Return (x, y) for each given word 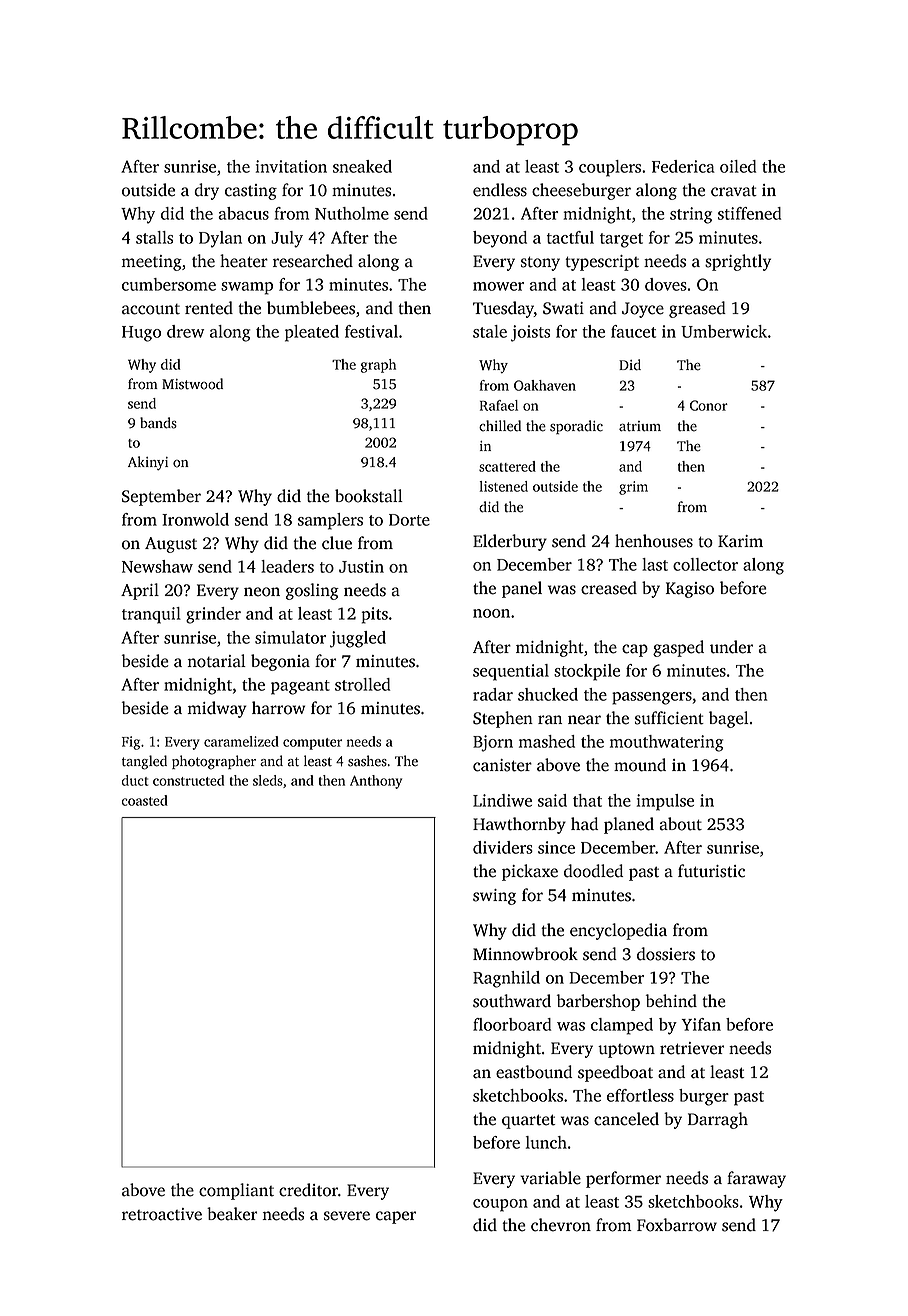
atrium (640, 426)
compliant (236, 1191)
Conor (709, 405)
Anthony (376, 782)
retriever (692, 1048)
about (681, 824)
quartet (528, 1121)
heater (244, 261)
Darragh (718, 1120)
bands (158, 423)
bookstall (369, 496)
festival (371, 331)
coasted (145, 800)
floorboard (512, 1024)
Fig (131, 743)
